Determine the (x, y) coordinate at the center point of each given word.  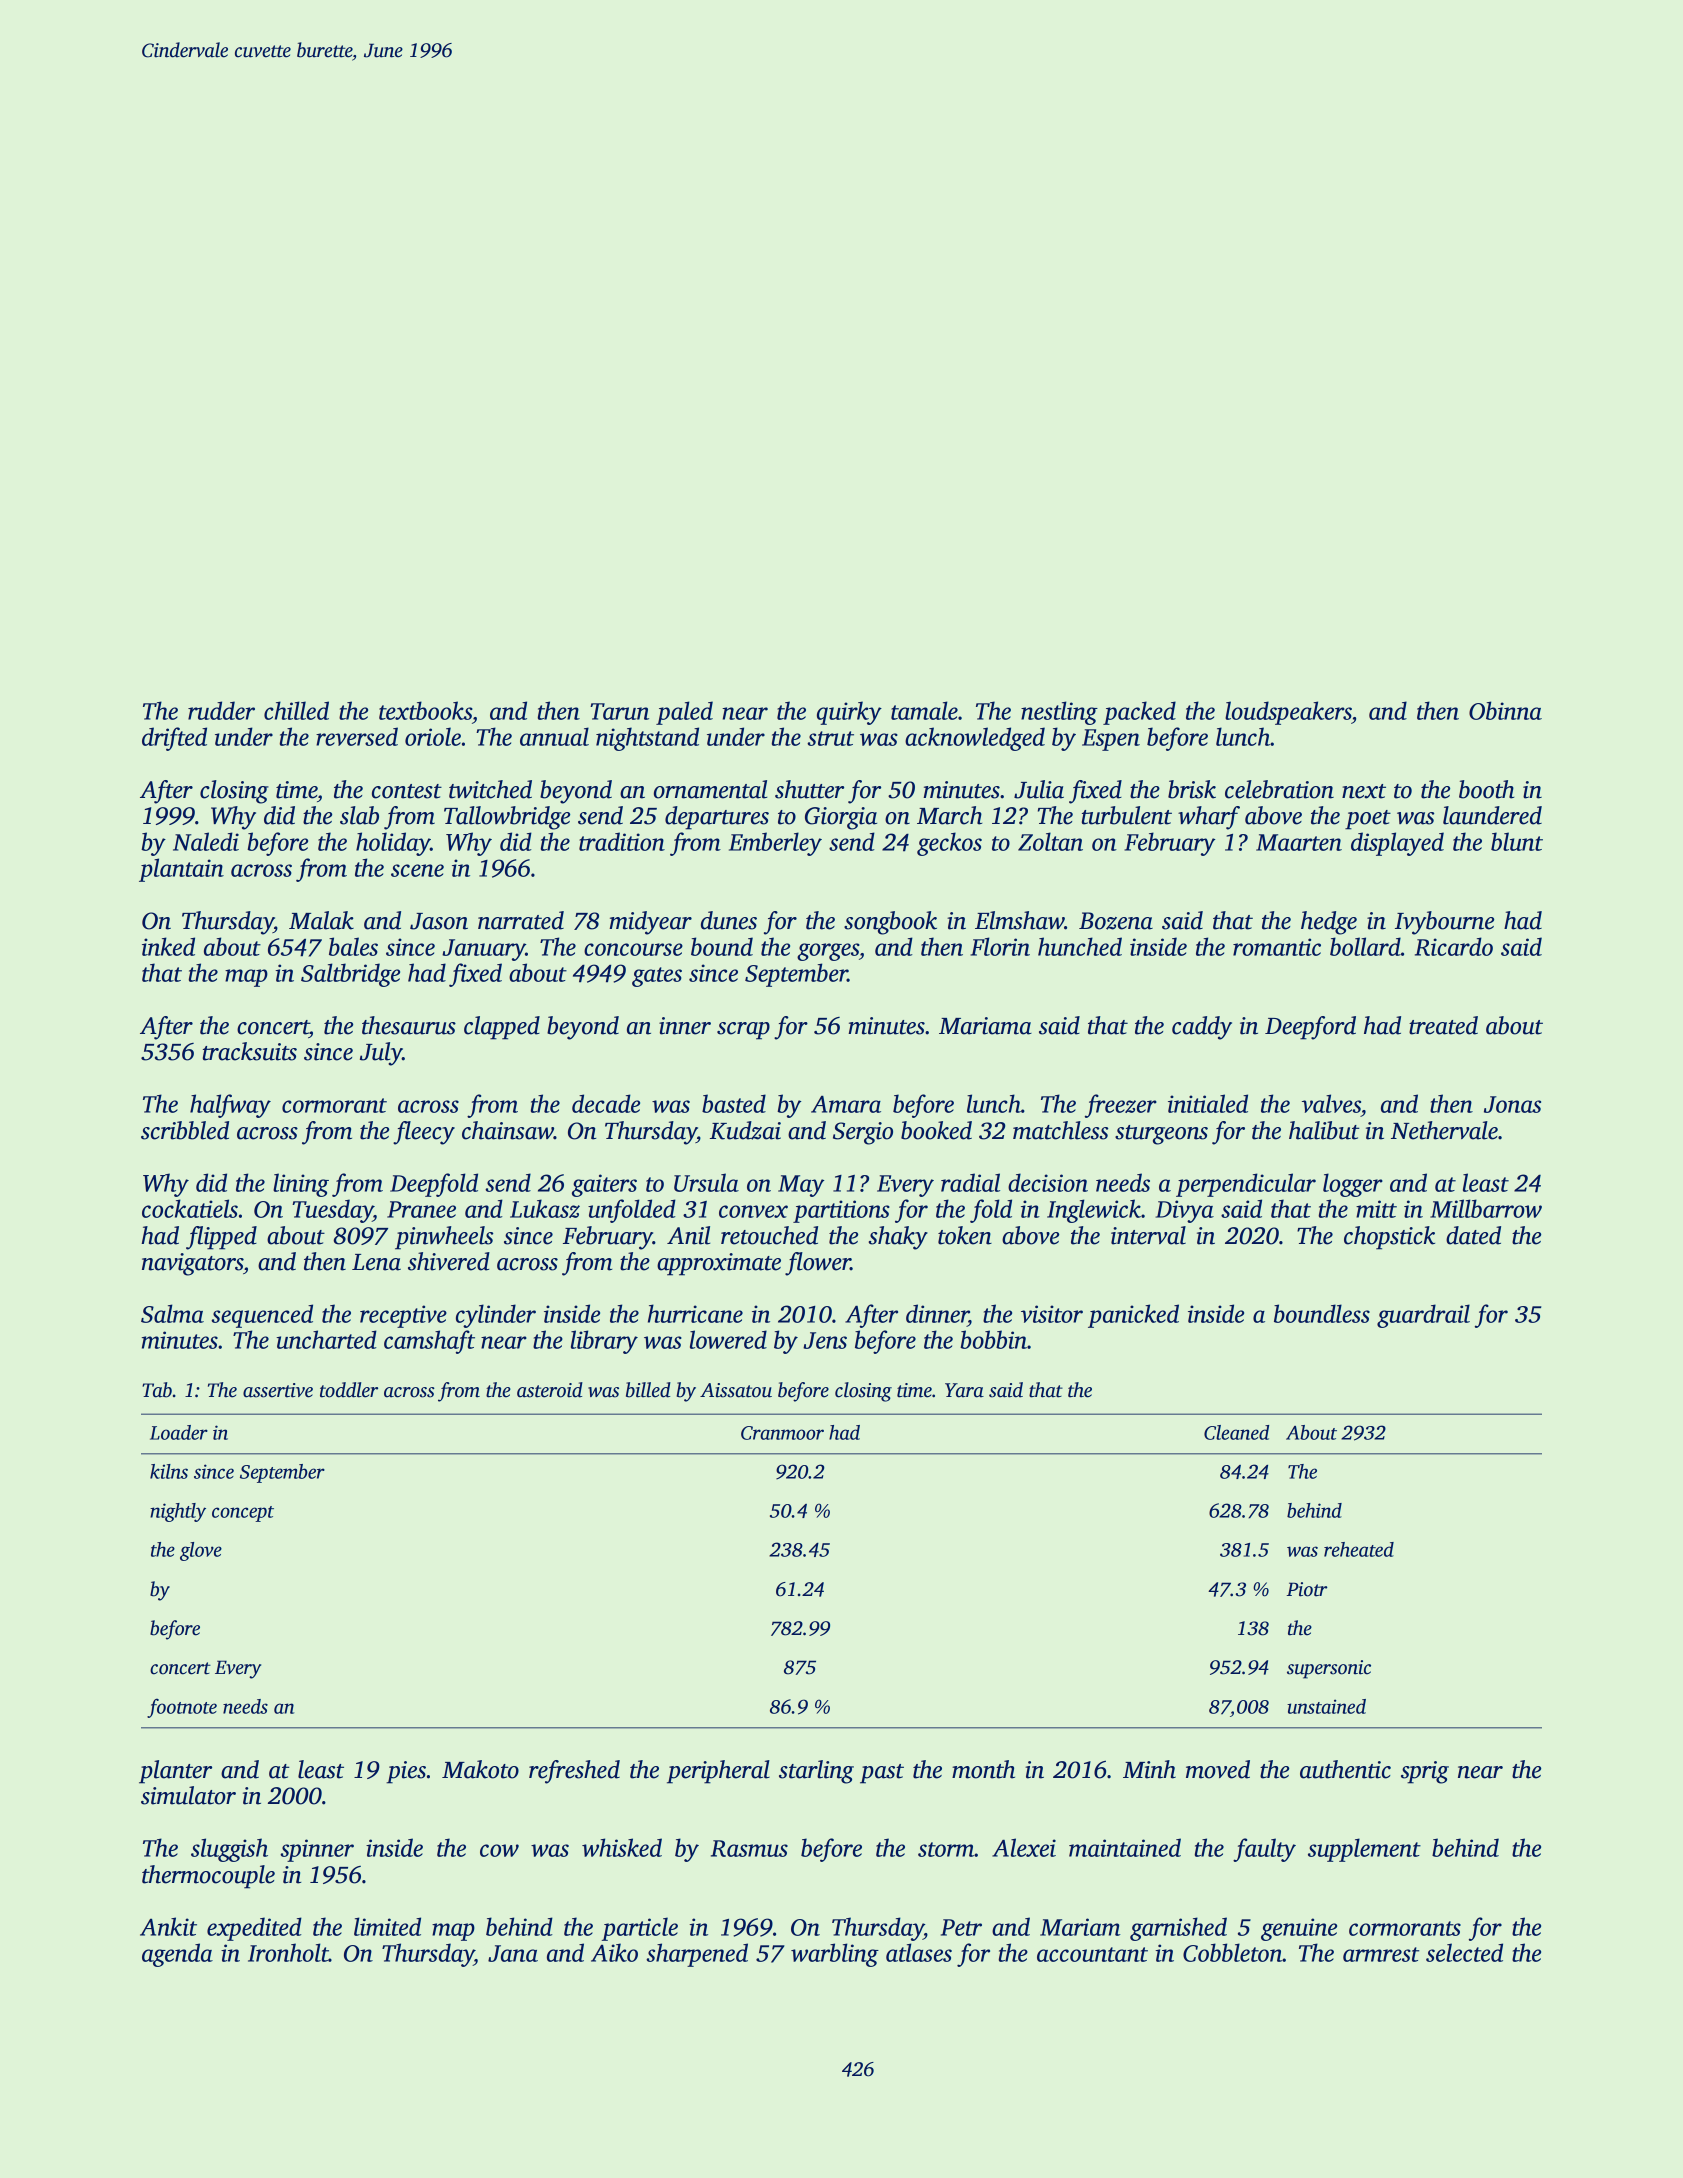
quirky (849, 713)
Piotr (1307, 1589)
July (381, 1054)
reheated (1359, 1549)
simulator (188, 1795)
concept (243, 1514)
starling (816, 1772)
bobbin (993, 1339)
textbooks (425, 710)
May (801, 1186)
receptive (403, 1316)
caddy (1202, 1028)
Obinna (1505, 710)
